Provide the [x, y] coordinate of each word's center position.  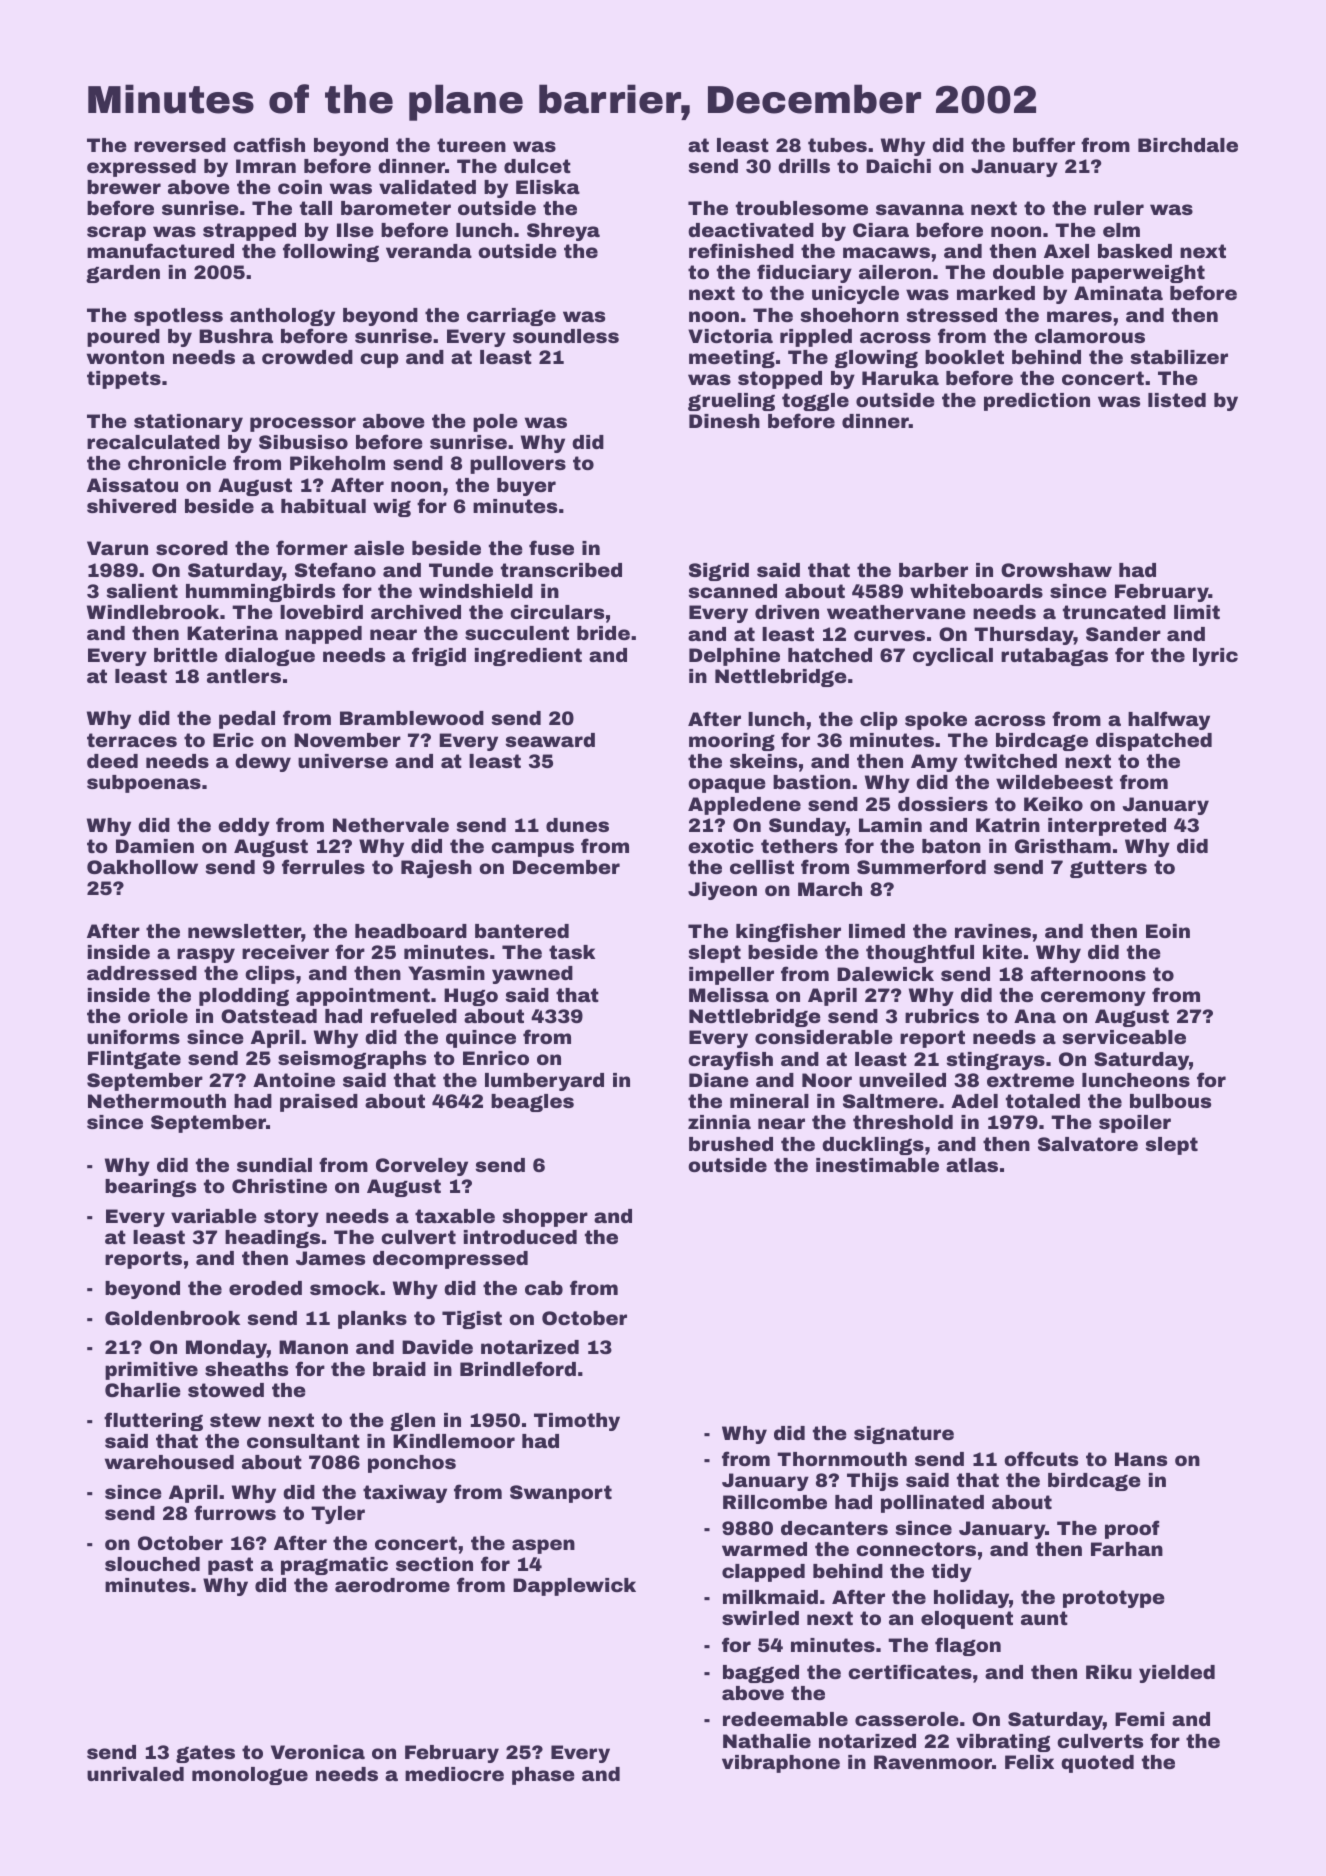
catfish [269, 144]
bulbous [1170, 1101]
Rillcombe [775, 1502]
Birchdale [1188, 145]
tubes [837, 145]
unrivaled [135, 1774]
